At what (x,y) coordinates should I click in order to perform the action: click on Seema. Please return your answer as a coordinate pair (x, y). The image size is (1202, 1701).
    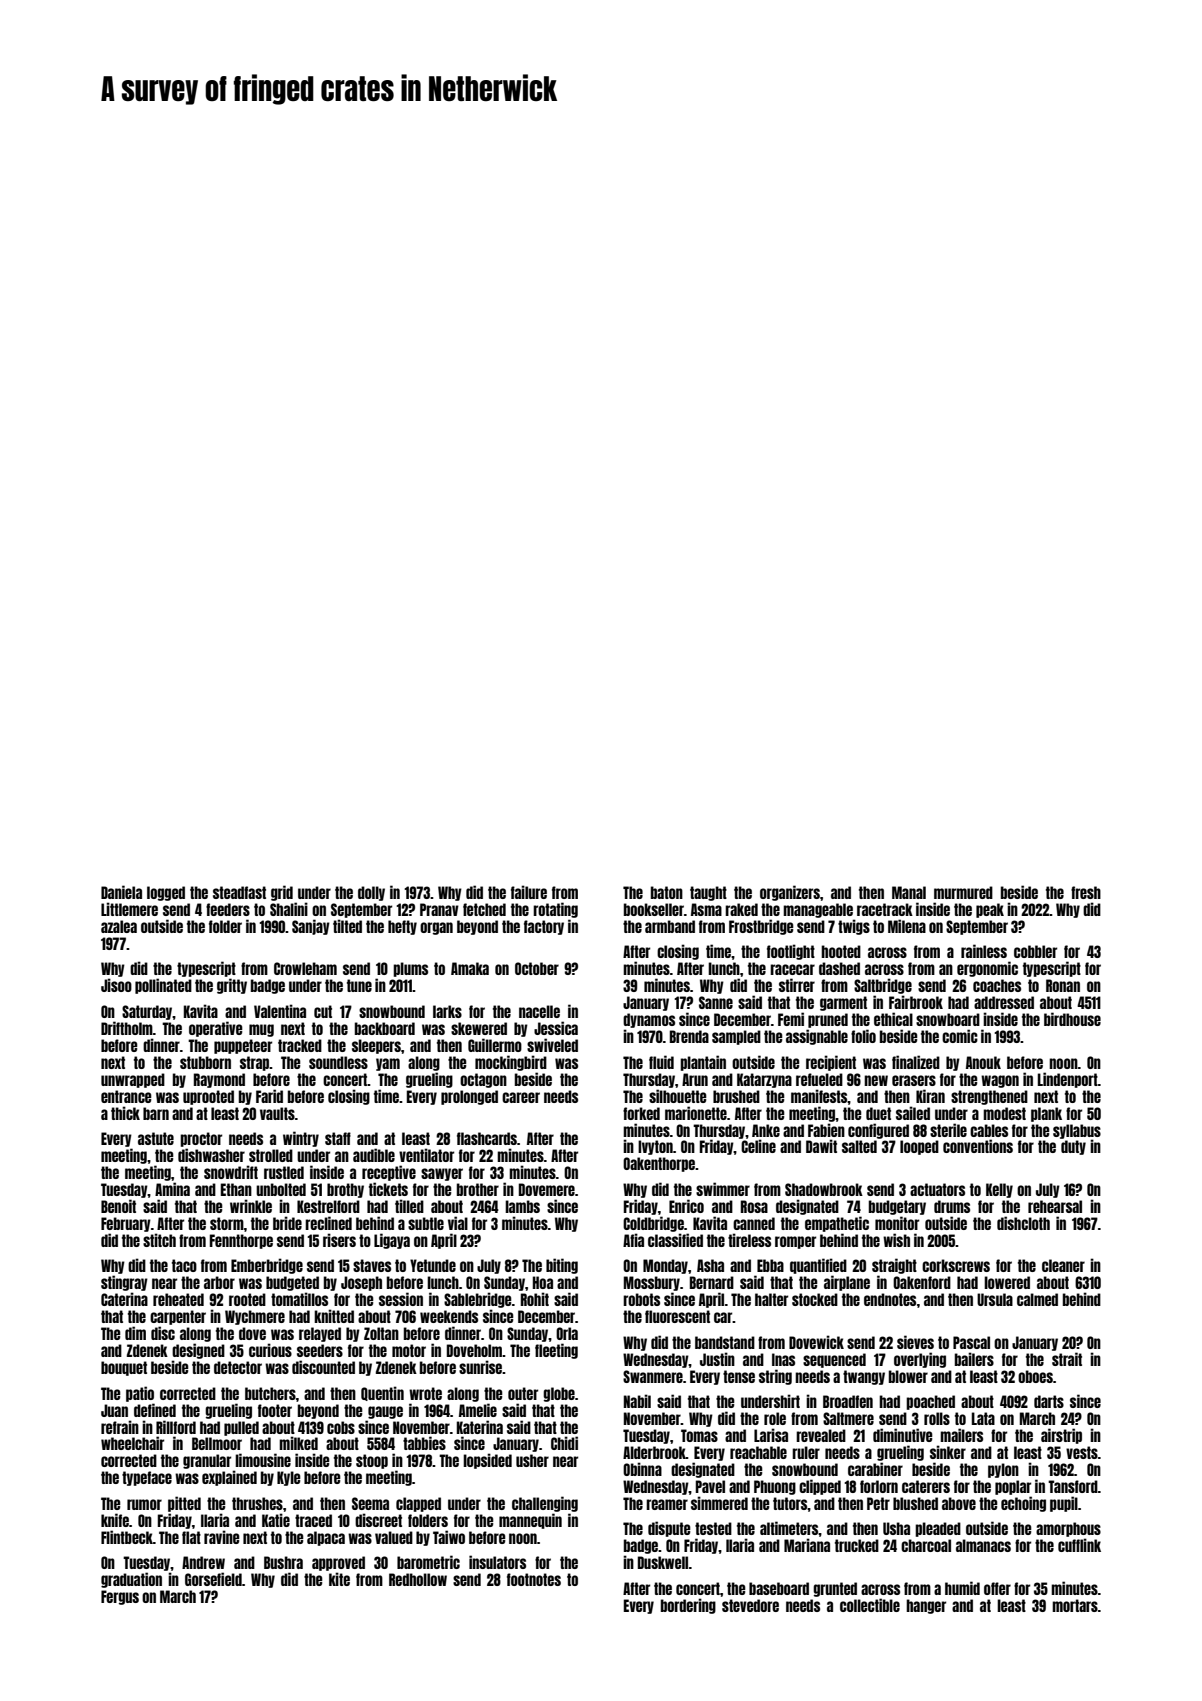
    Looking at the image, I should click on (370, 1503).
